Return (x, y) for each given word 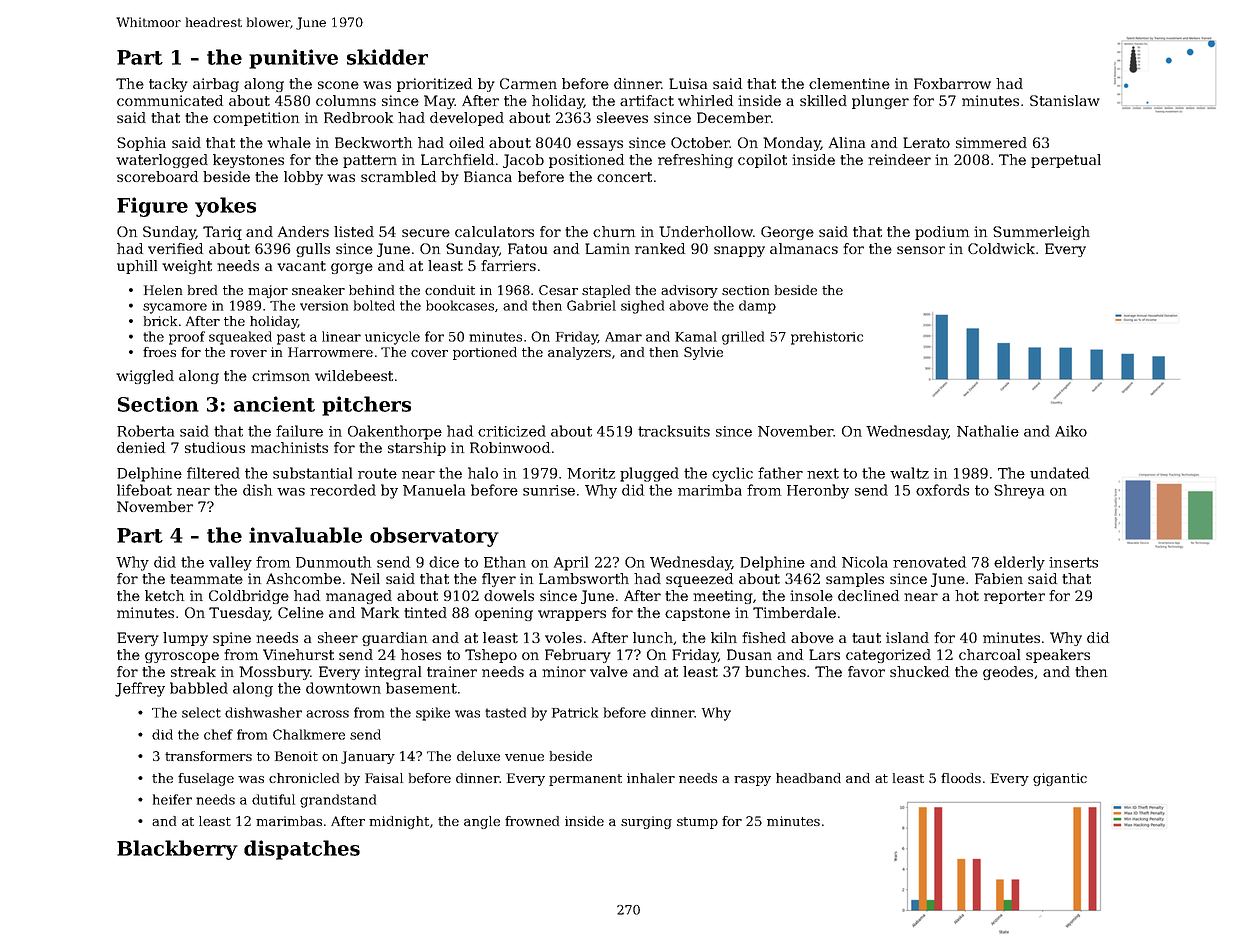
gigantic (1060, 779)
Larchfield (457, 159)
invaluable (305, 535)
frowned (532, 821)
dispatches (302, 850)
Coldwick (1001, 248)
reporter (1014, 597)
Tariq (222, 233)
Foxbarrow (952, 83)
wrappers (572, 615)
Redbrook (358, 117)
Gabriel (591, 305)
